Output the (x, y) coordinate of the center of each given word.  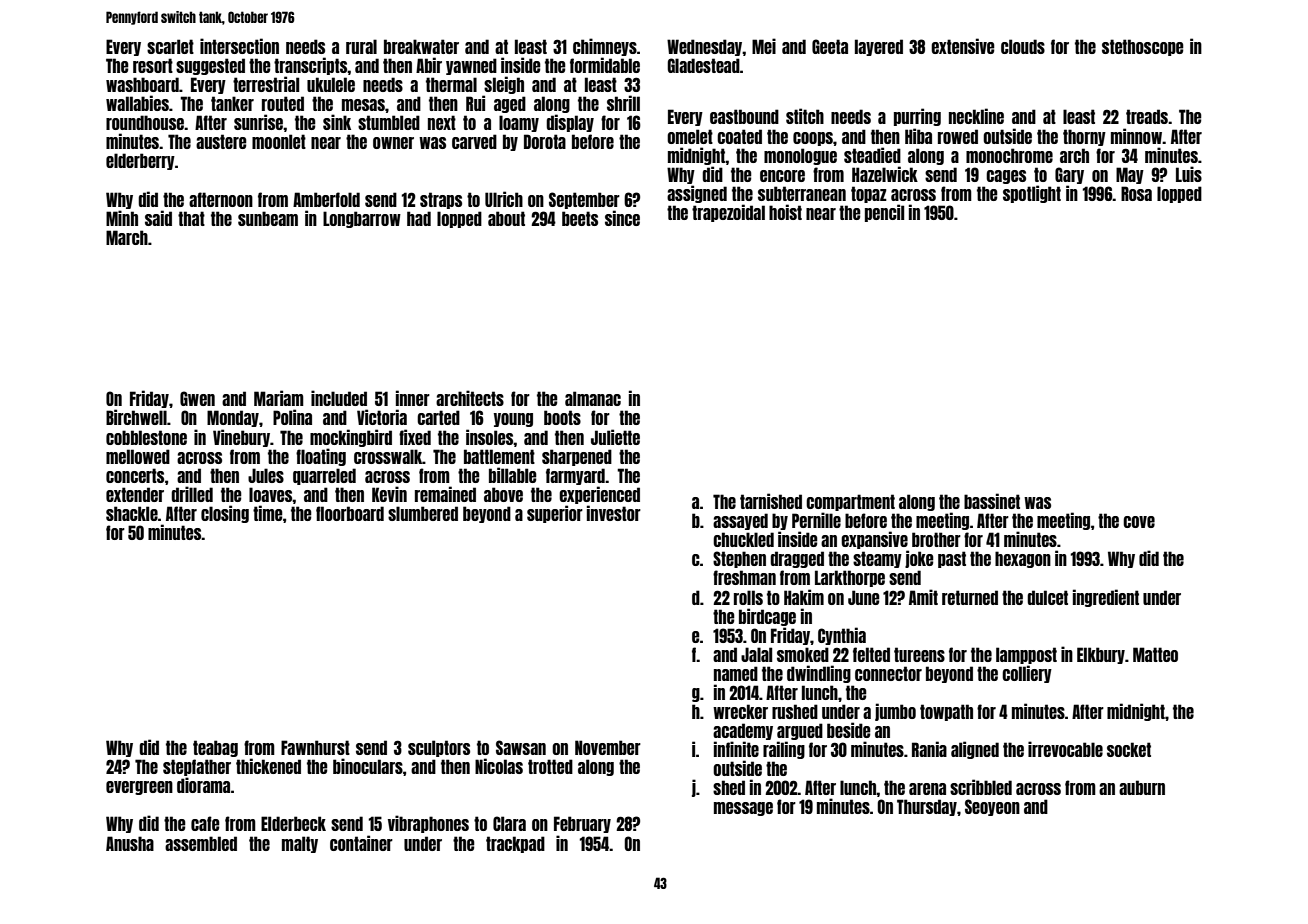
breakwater (421, 46)
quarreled (324, 476)
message (743, 809)
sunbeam (268, 218)
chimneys (605, 47)
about (506, 218)
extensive (963, 46)
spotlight (1032, 194)
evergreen (139, 788)
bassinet (992, 501)
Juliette (615, 437)
